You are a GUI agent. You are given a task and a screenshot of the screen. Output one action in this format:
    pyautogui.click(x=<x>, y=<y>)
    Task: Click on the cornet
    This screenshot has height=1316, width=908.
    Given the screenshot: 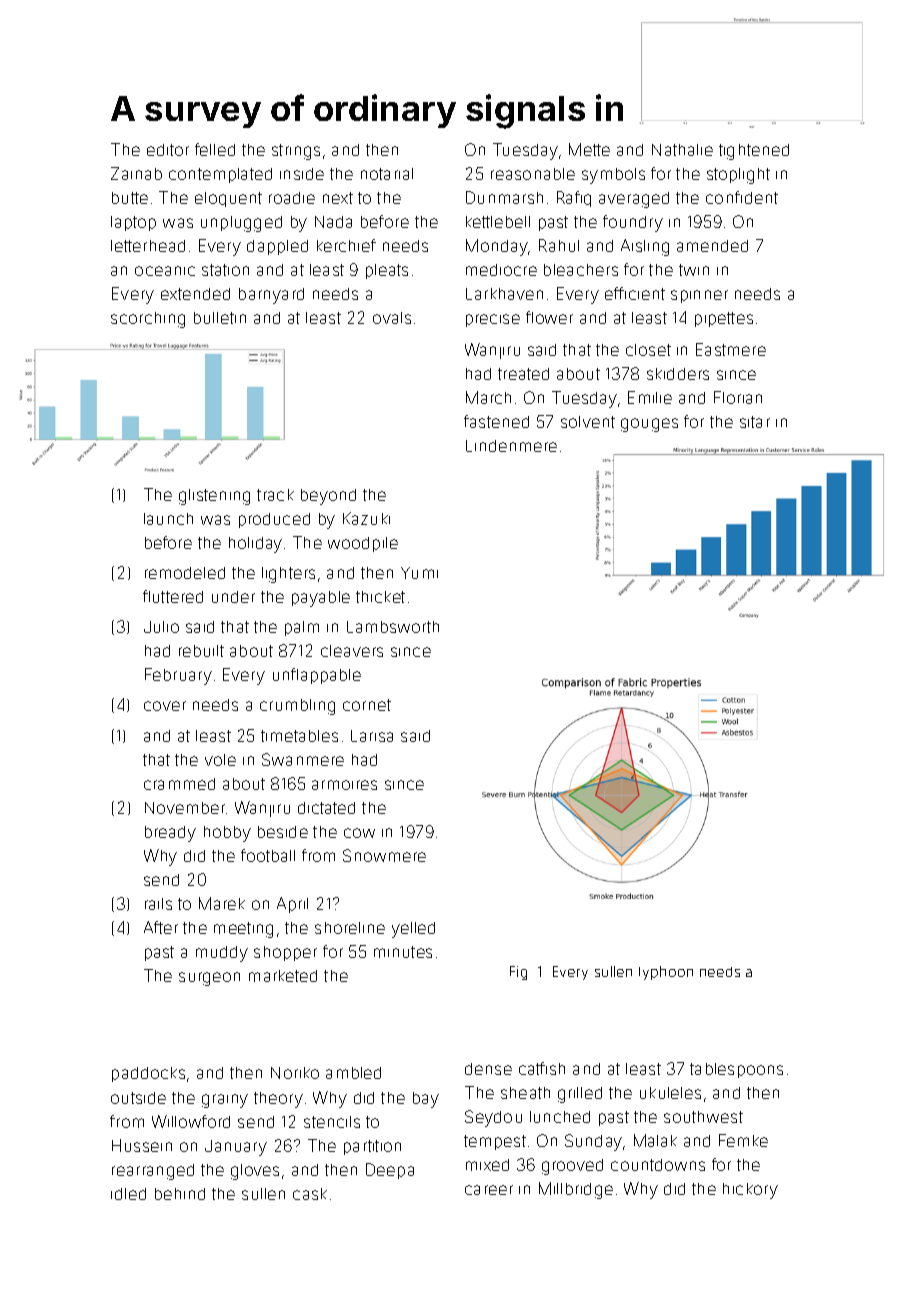 What is the action you would take?
    pyautogui.click(x=367, y=705)
